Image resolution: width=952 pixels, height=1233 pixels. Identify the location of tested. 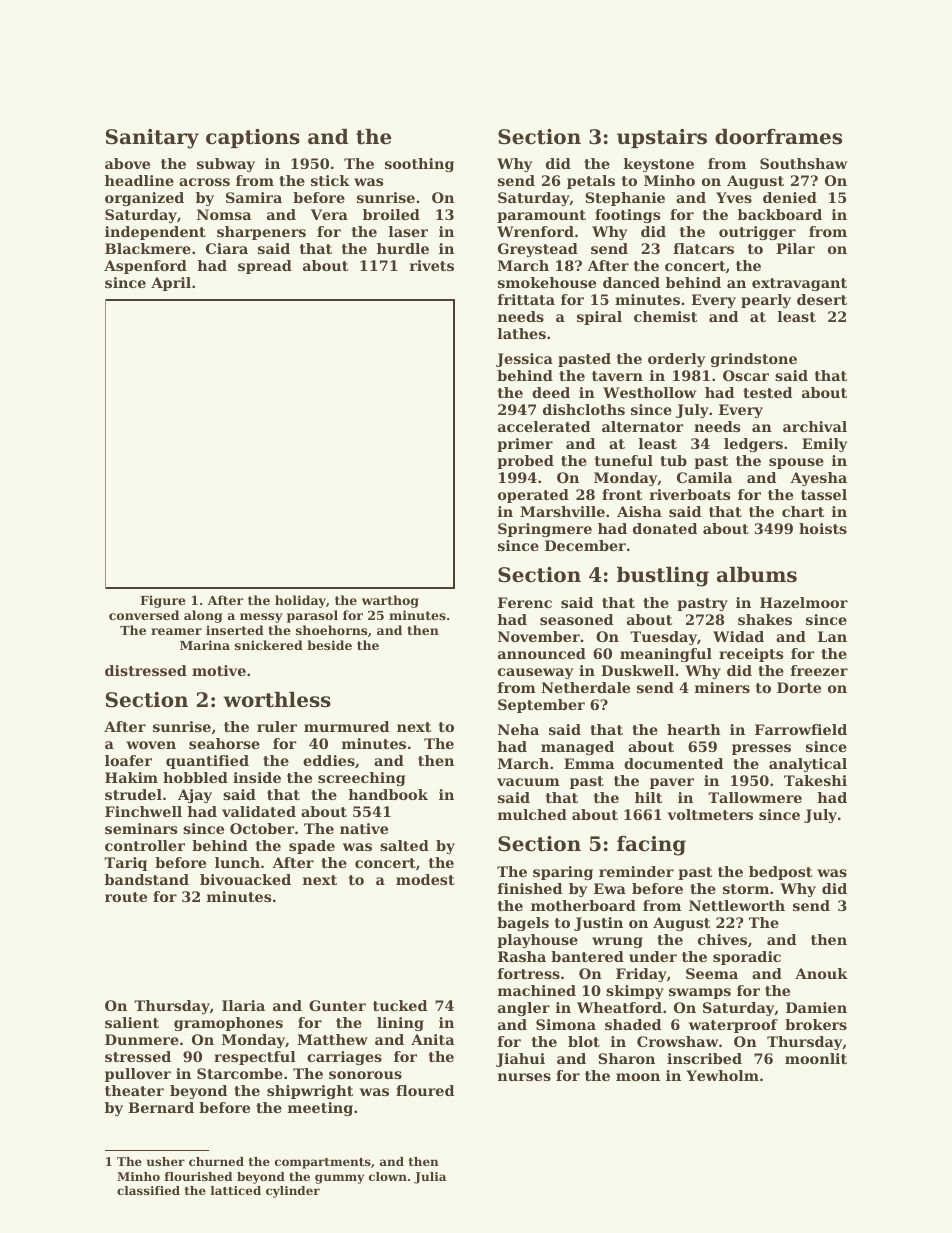
(767, 392).
